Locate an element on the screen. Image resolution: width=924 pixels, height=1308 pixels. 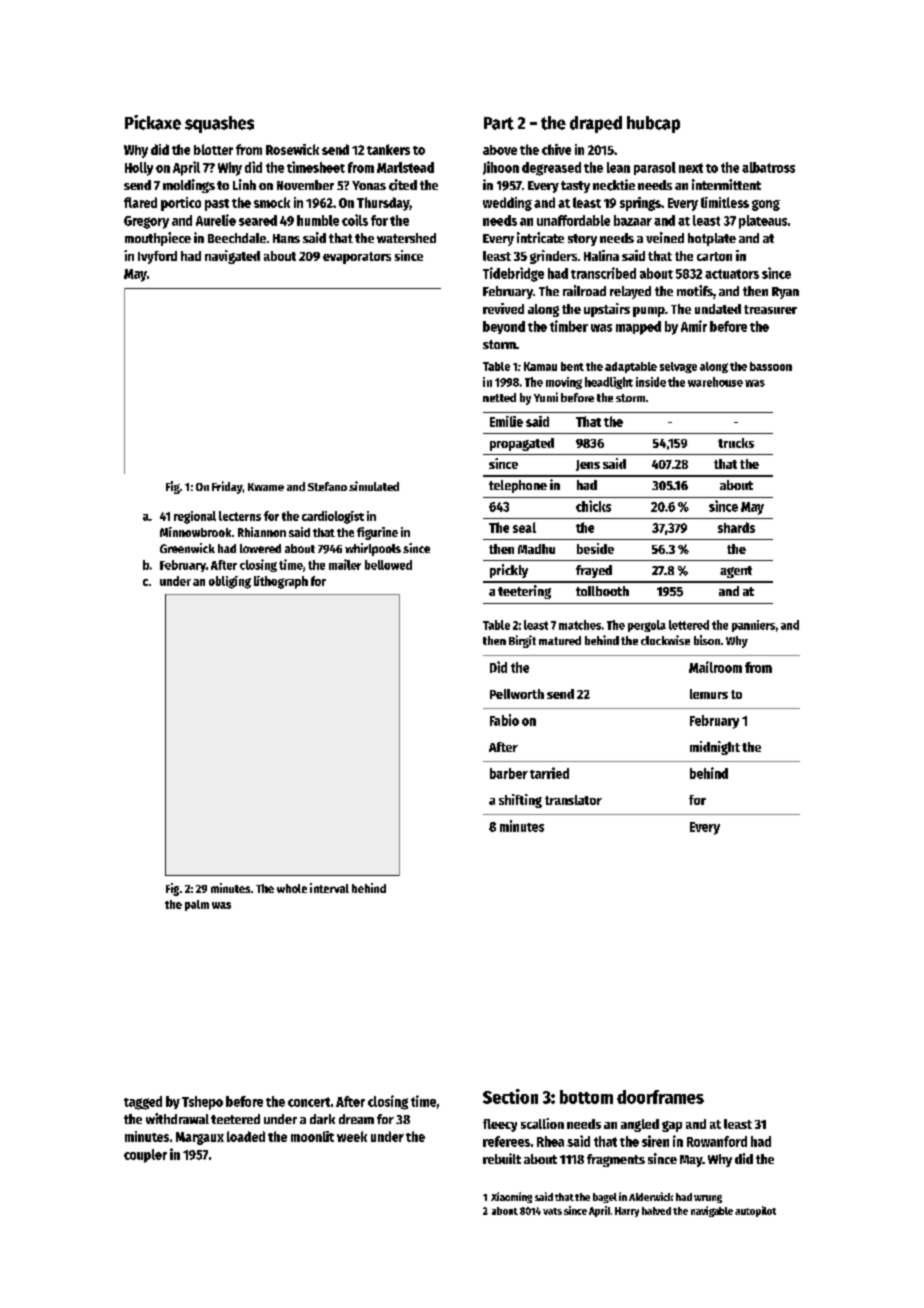
tankers is located at coordinates (388, 149).
